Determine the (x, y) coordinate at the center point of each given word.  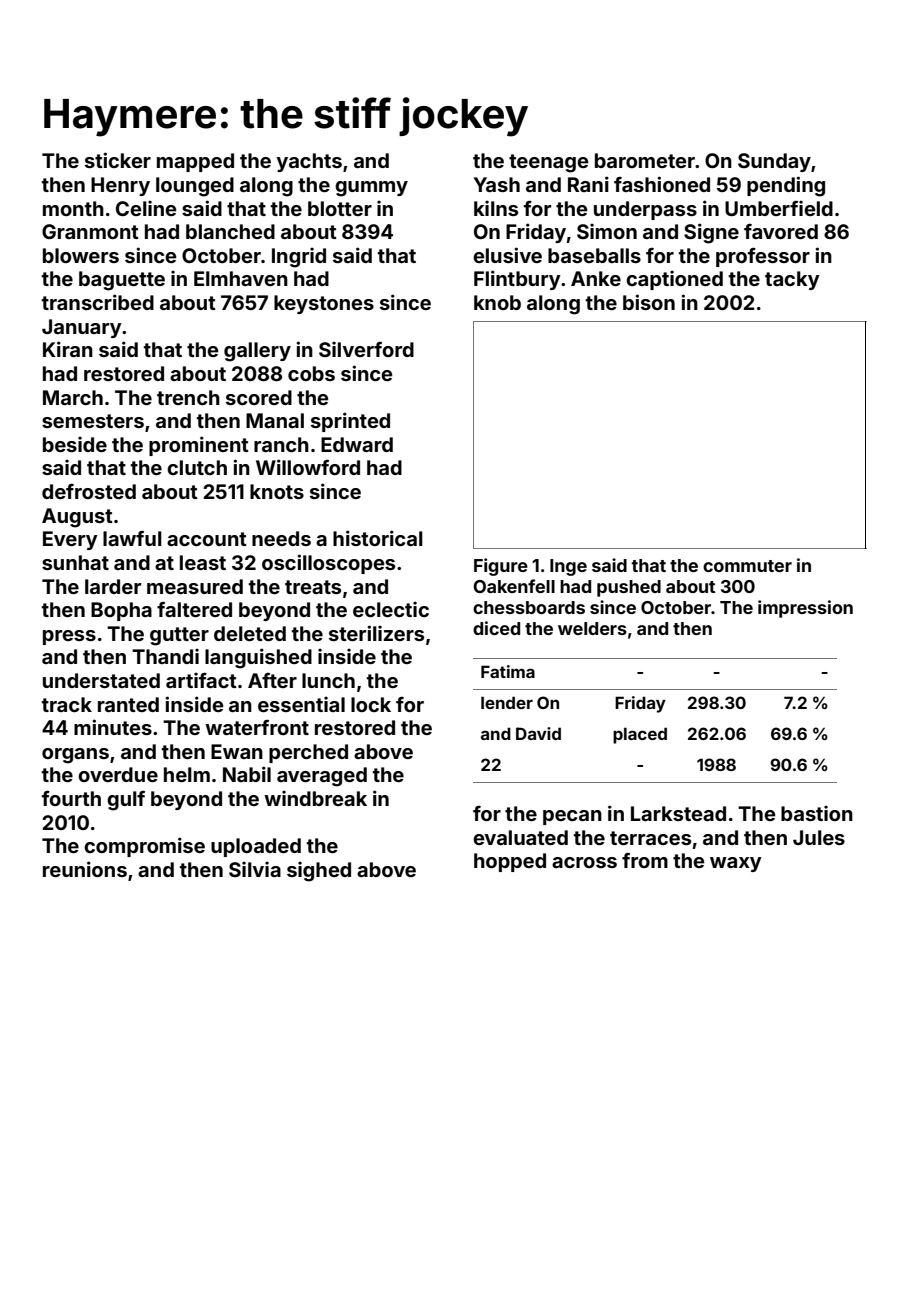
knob (497, 302)
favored (781, 231)
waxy (736, 864)
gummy (371, 189)
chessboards (529, 607)
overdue (118, 774)
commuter (747, 566)
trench (188, 397)
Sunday (774, 162)
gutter (179, 636)
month (73, 208)
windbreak (315, 798)
